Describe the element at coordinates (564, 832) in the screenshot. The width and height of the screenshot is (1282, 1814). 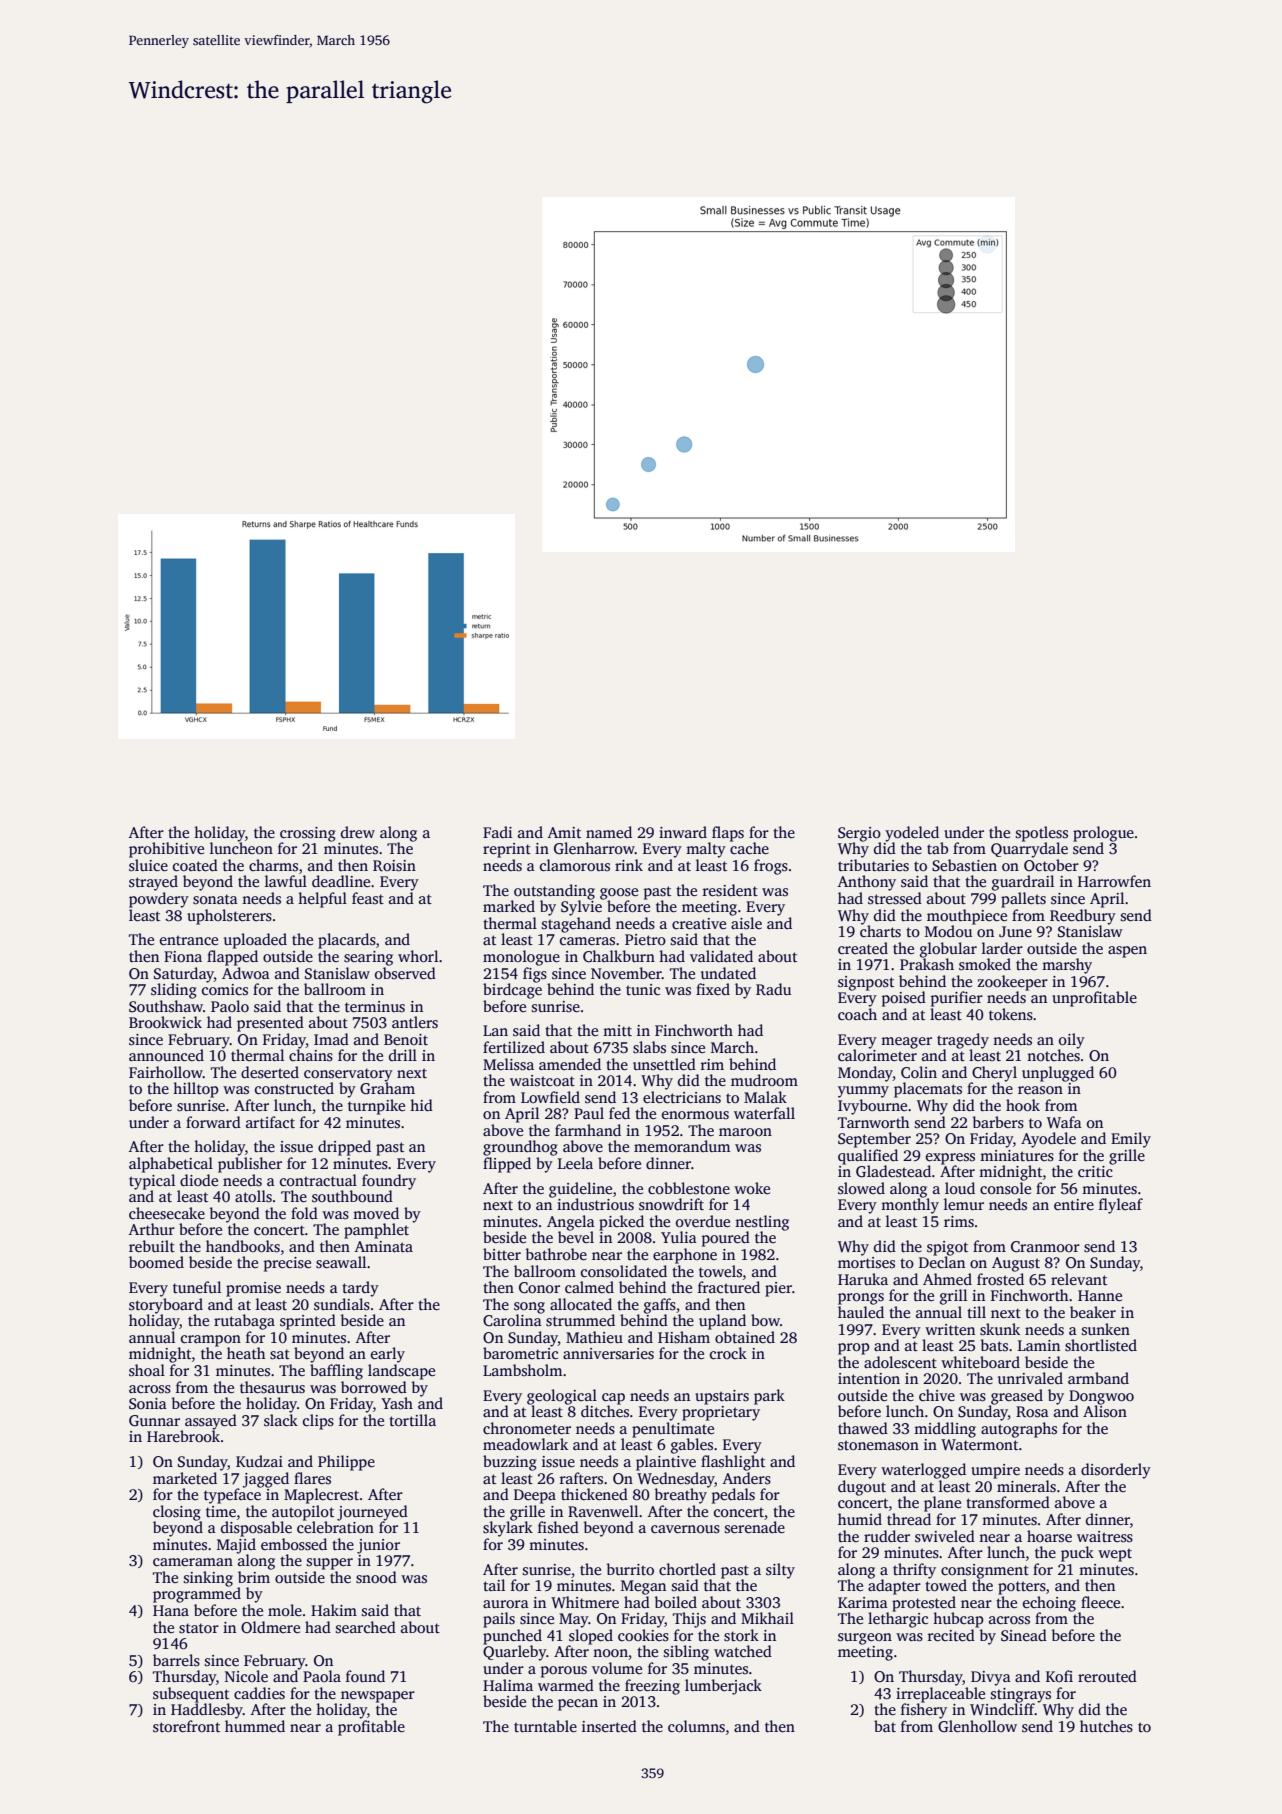
I see `Amit` at that location.
